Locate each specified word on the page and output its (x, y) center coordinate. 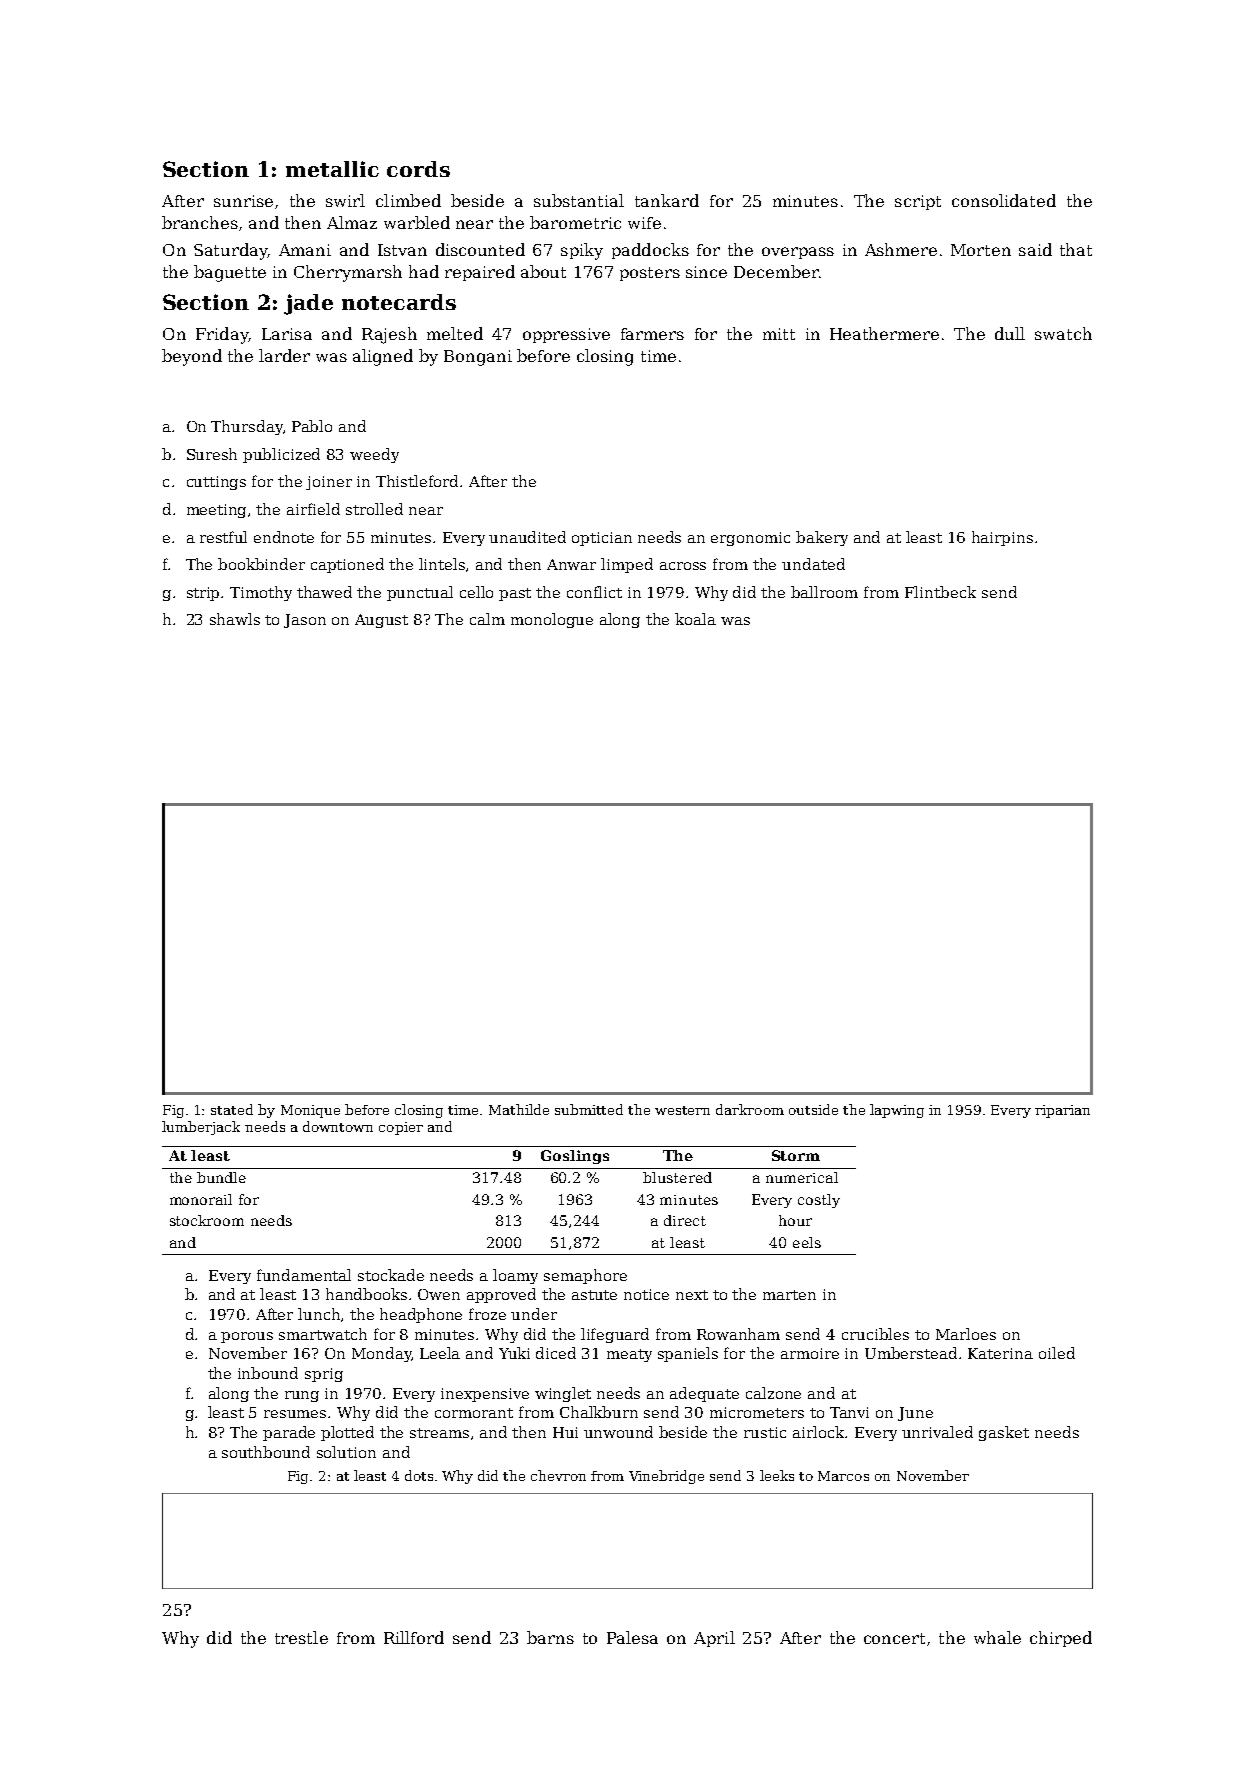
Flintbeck (940, 592)
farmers (652, 334)
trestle (301, 1637)
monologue (552, 620)
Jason (305, 621)
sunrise (243, 201)
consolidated (1004, 200)
